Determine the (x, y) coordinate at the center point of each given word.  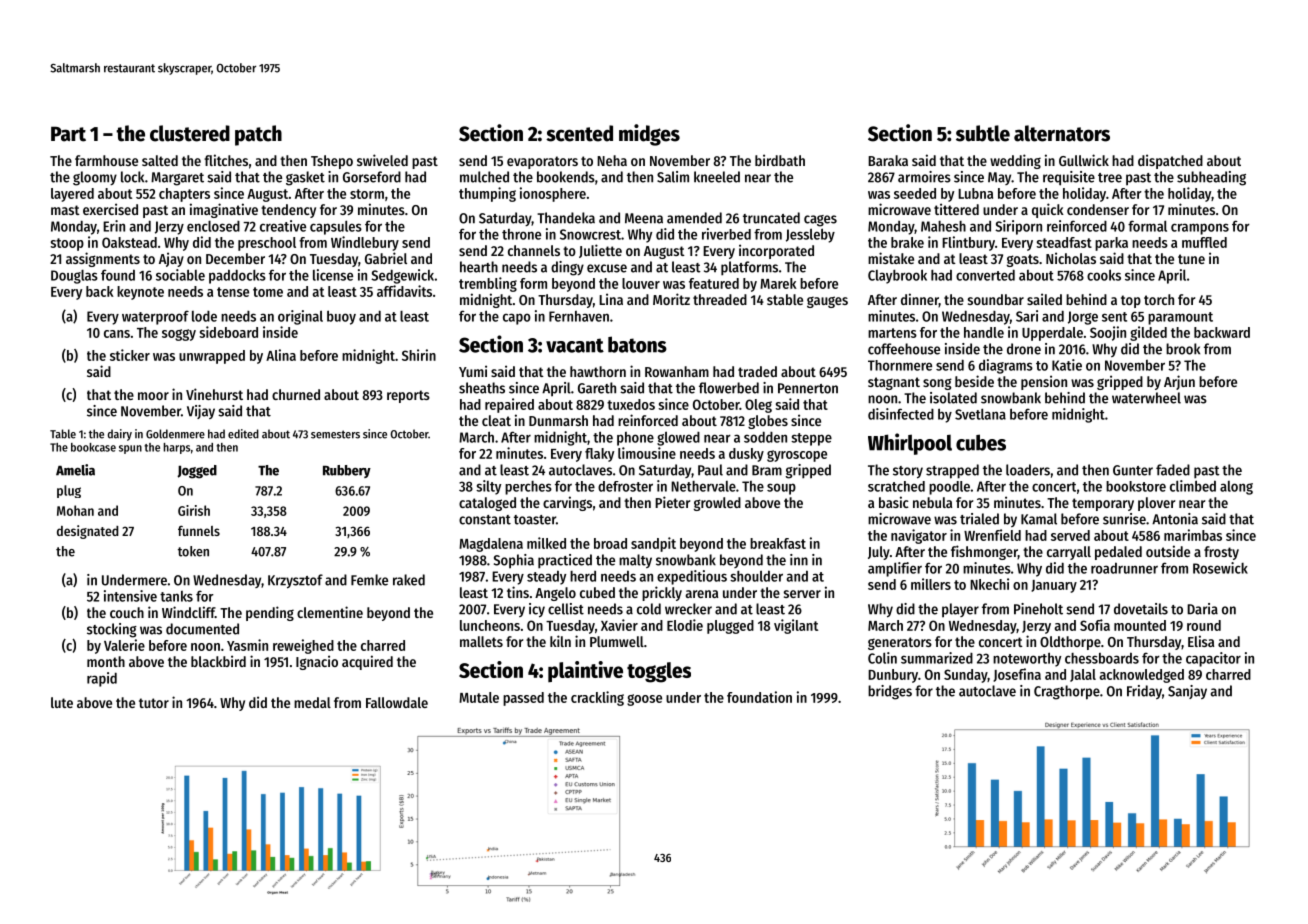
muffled (1204, 242)
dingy (567, 268)
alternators (1062, 133)
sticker (130, 355)
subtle (983, 133)
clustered (190, 133)
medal (312, 702)
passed (523, 699)
